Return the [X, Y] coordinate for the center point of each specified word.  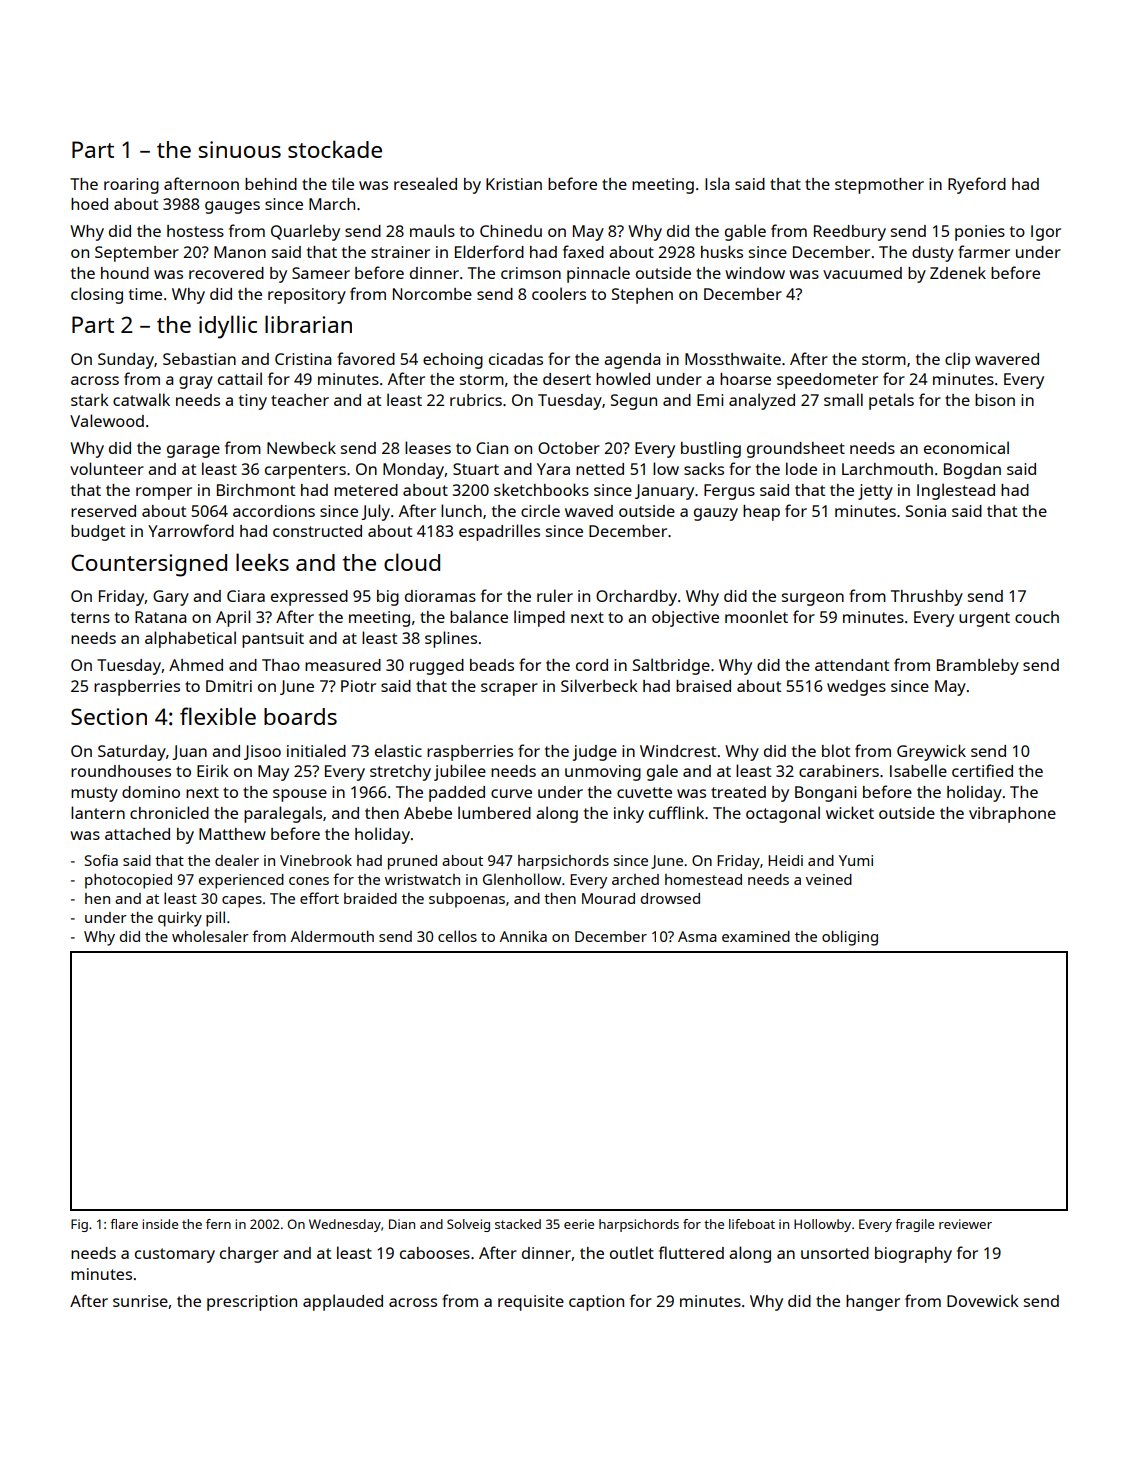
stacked [518, 1224]
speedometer [827, 381]
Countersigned [149, 565]
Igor [1046, 233]
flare [124, 1224]
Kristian [514, 184]
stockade [335, 149]
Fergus [729, 492]
